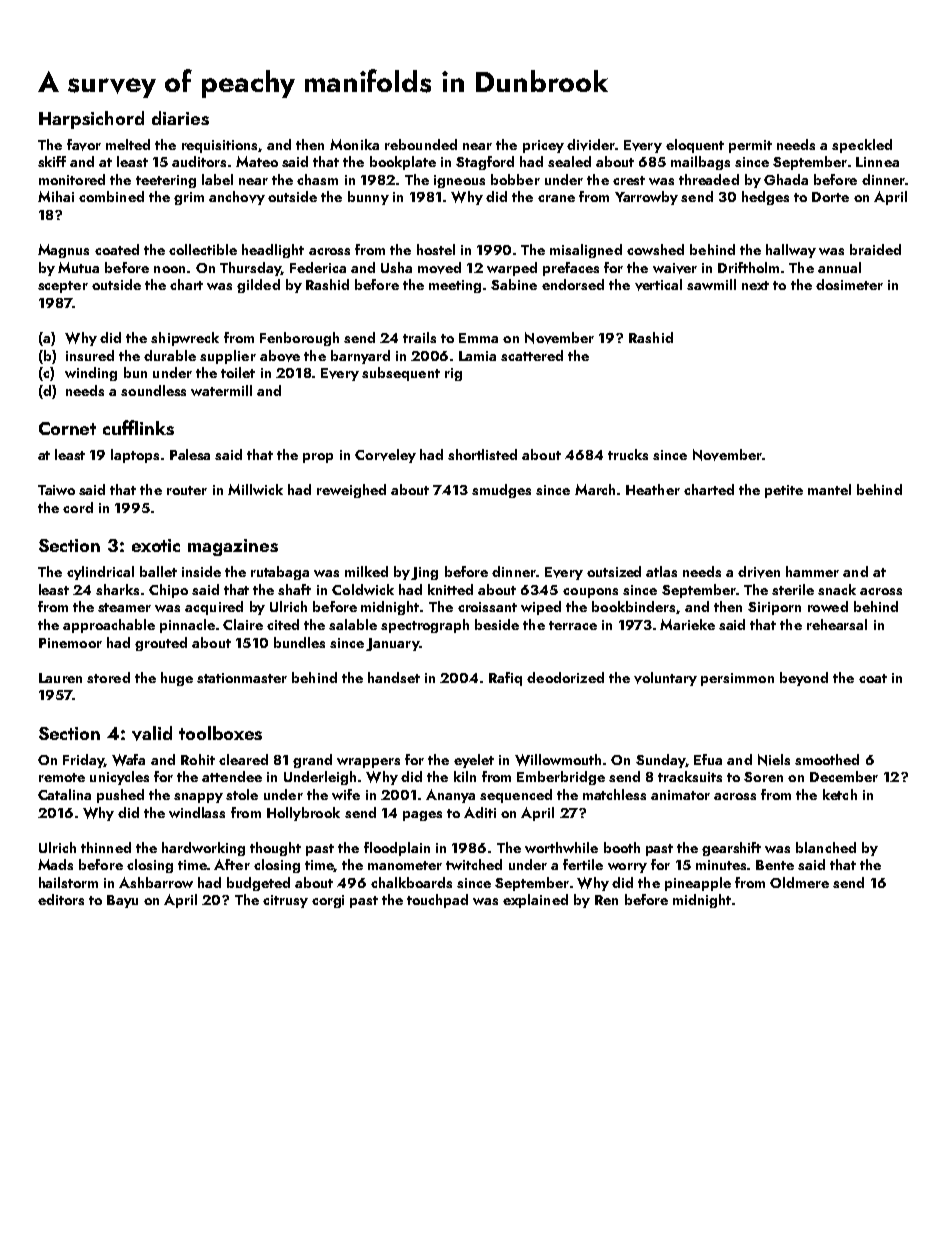 Image resolution: width=952 pixels, height=1233 pixels. I want to click on speckled, so click(862, 146).
